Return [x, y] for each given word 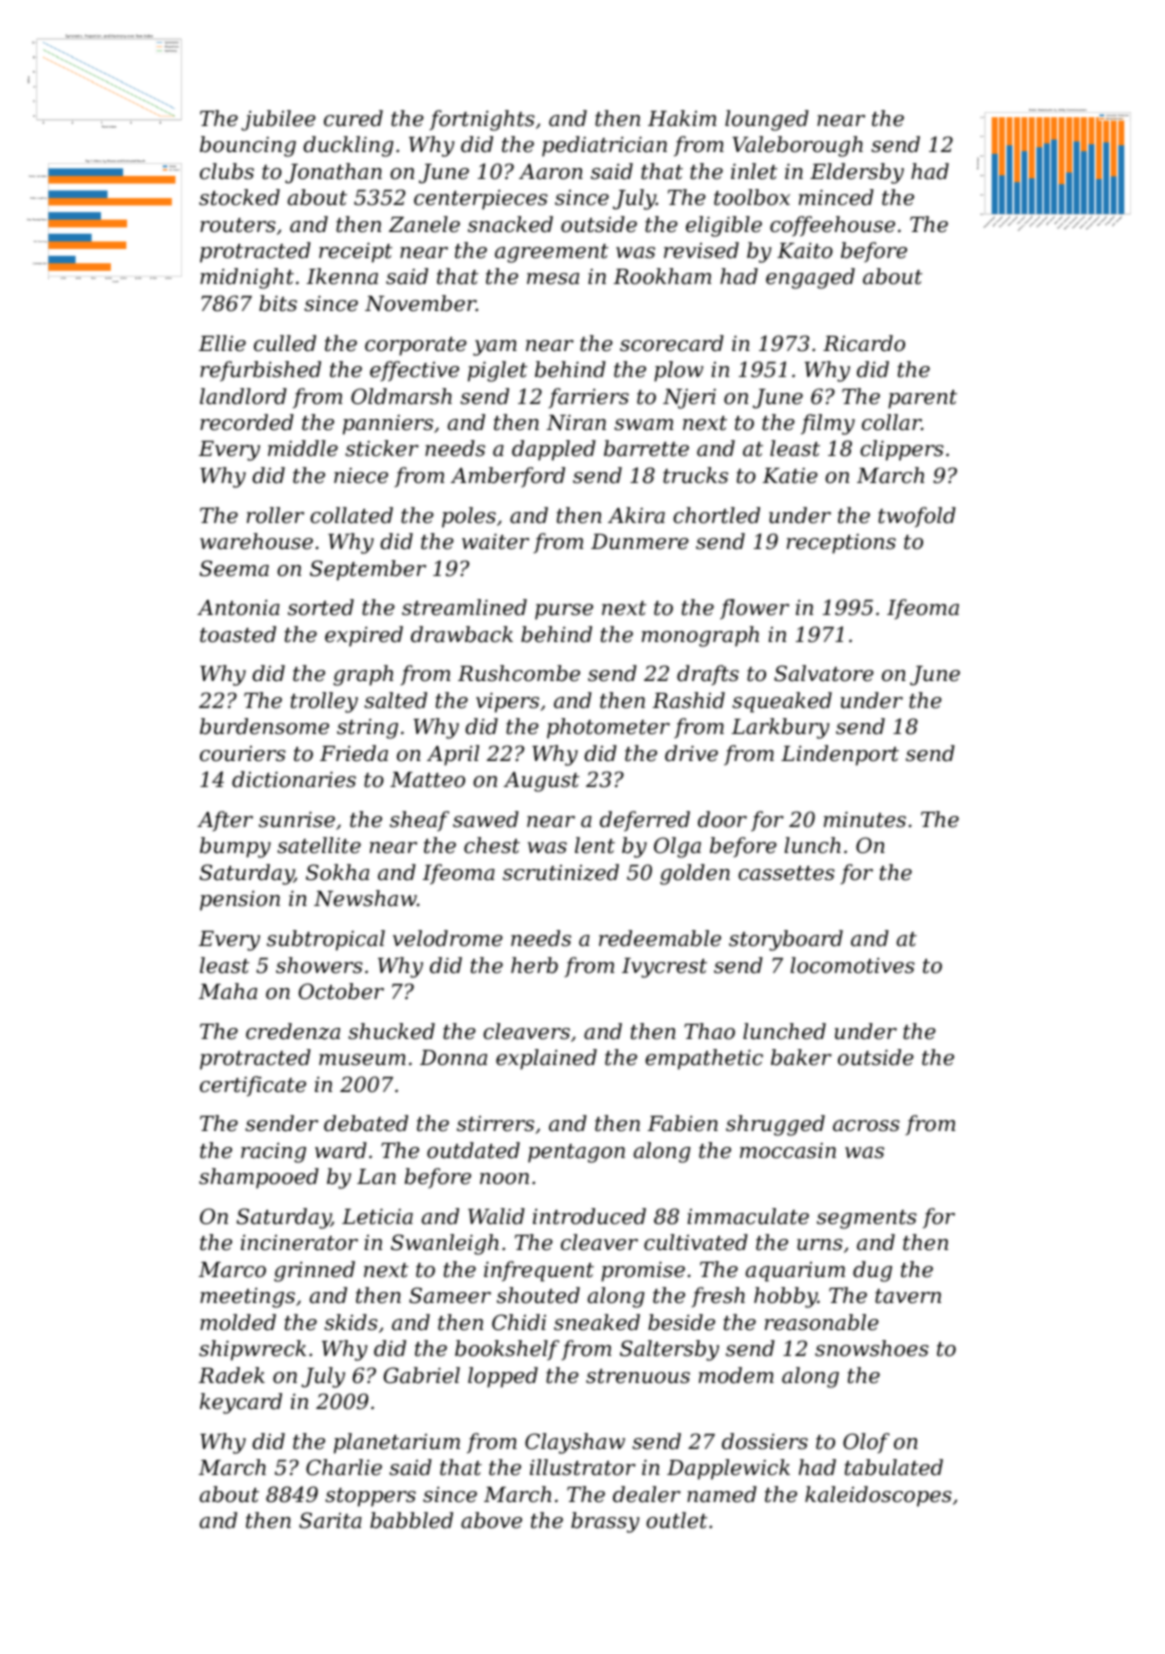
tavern [908, 1296]
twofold [917, 517]
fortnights [482, 120]
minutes [865, 819]
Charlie [344, 1467]
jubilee [278, 120]
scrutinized [561, 872]
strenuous [638, 1376]
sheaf [419, 821]
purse [564, 612]
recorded [247, 422]
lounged [767, 120]
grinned [314, 1271]
